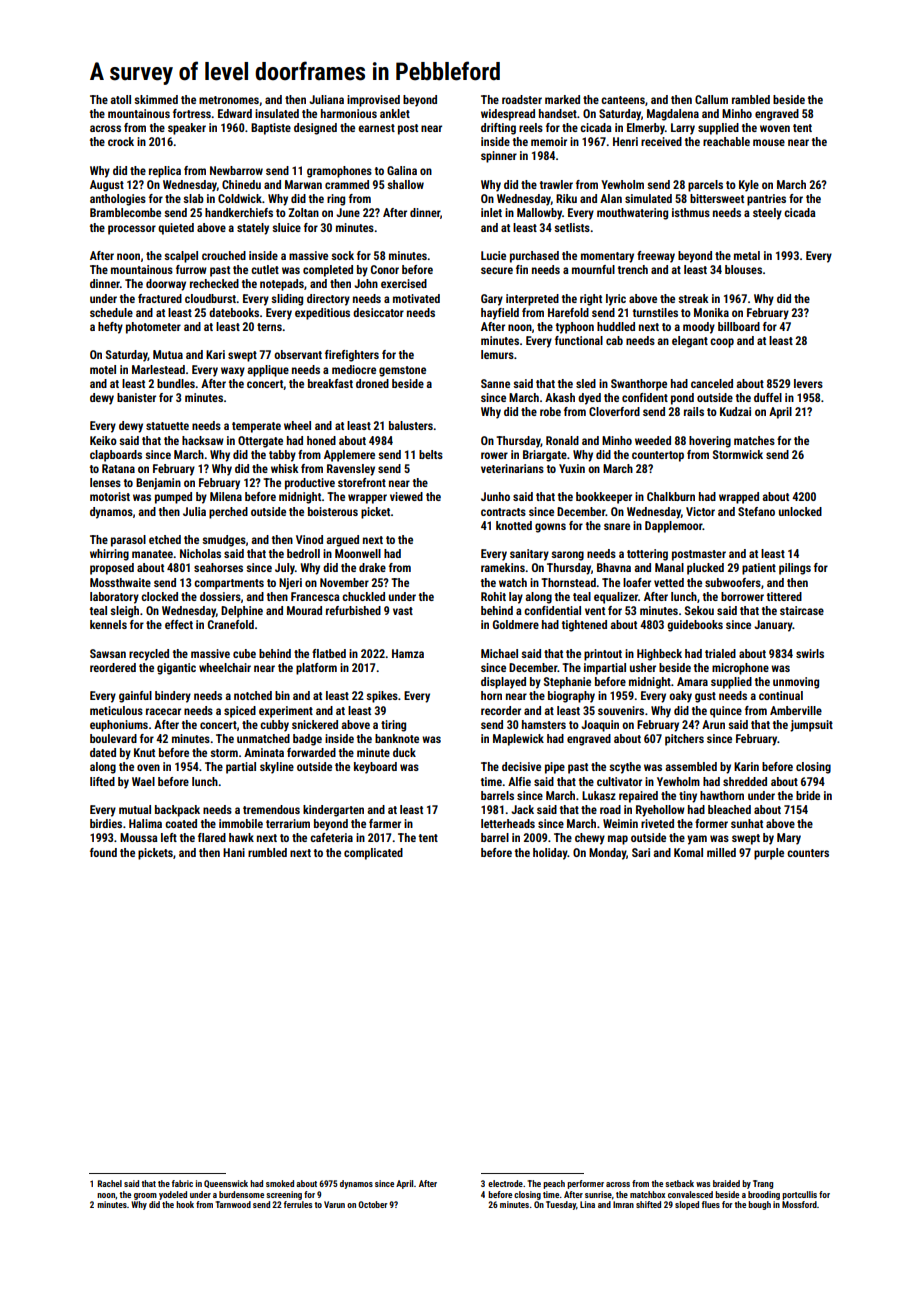 The image size is (924, 1308). What do you see at coordinates (110, 1183) in the screenshot?
I see `Rachel` at bounding box center [110, 1183].
